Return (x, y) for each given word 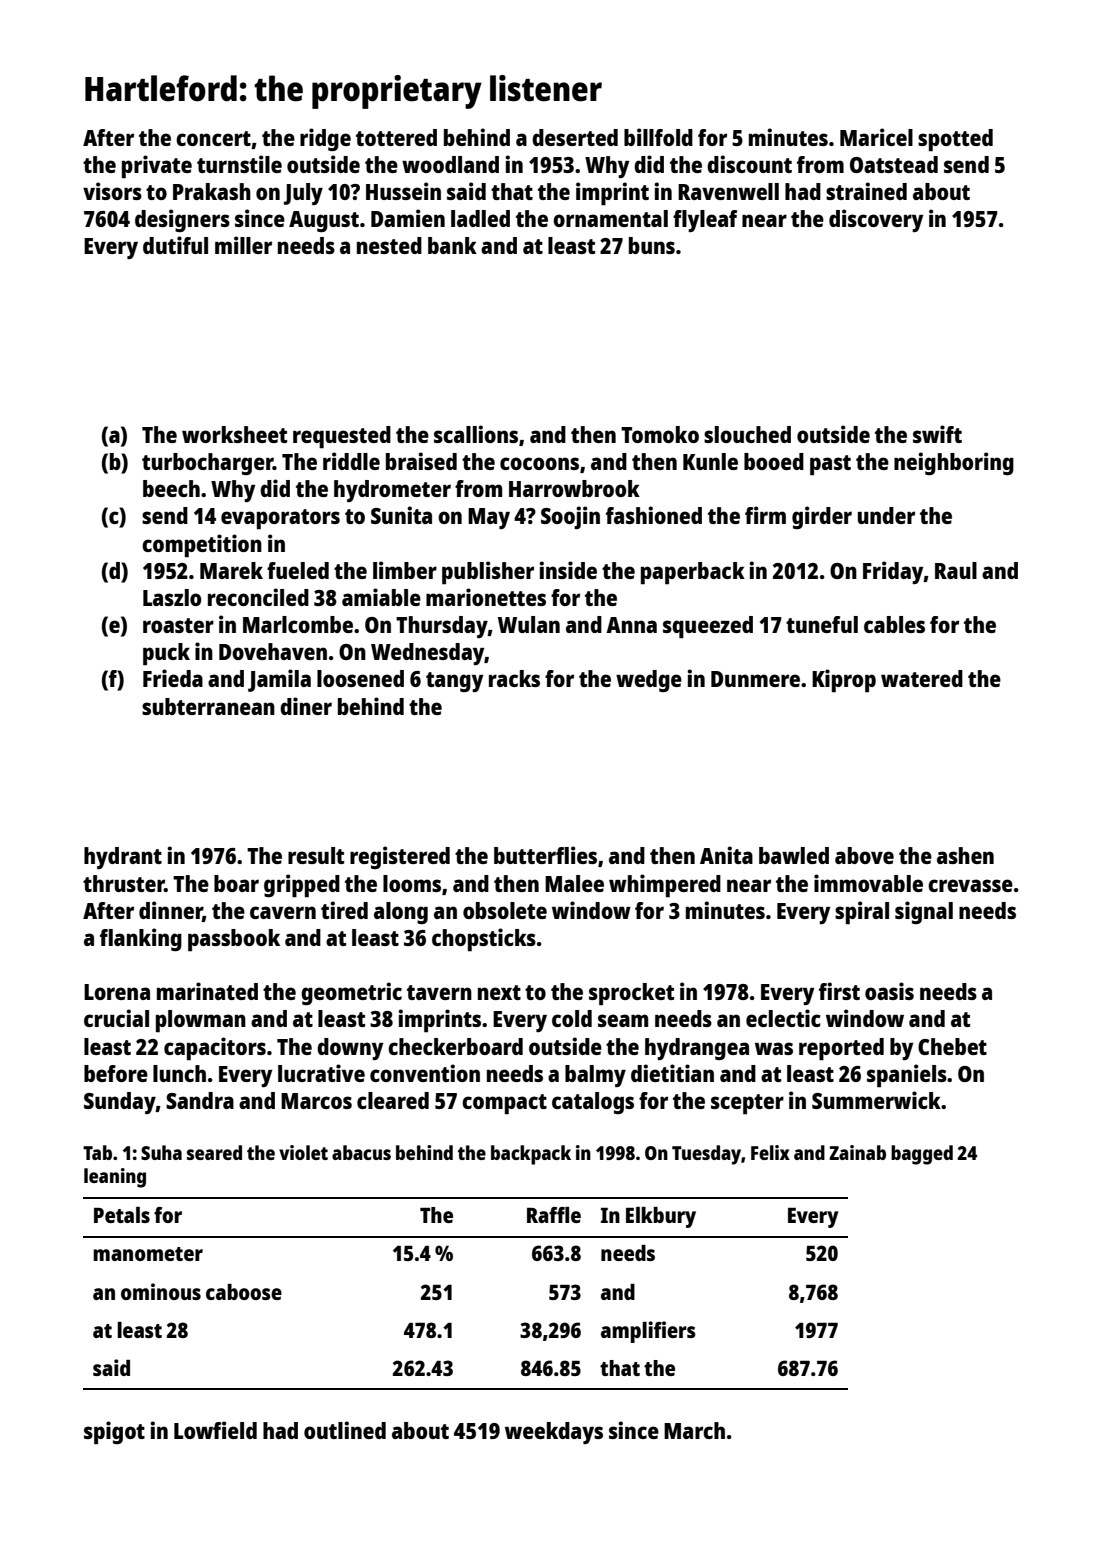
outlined (345, 1430)
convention (425, 1073)
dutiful (175, 245)
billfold (658, 137)
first (839, 991)
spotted (955, 140)
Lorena (117, 992)
